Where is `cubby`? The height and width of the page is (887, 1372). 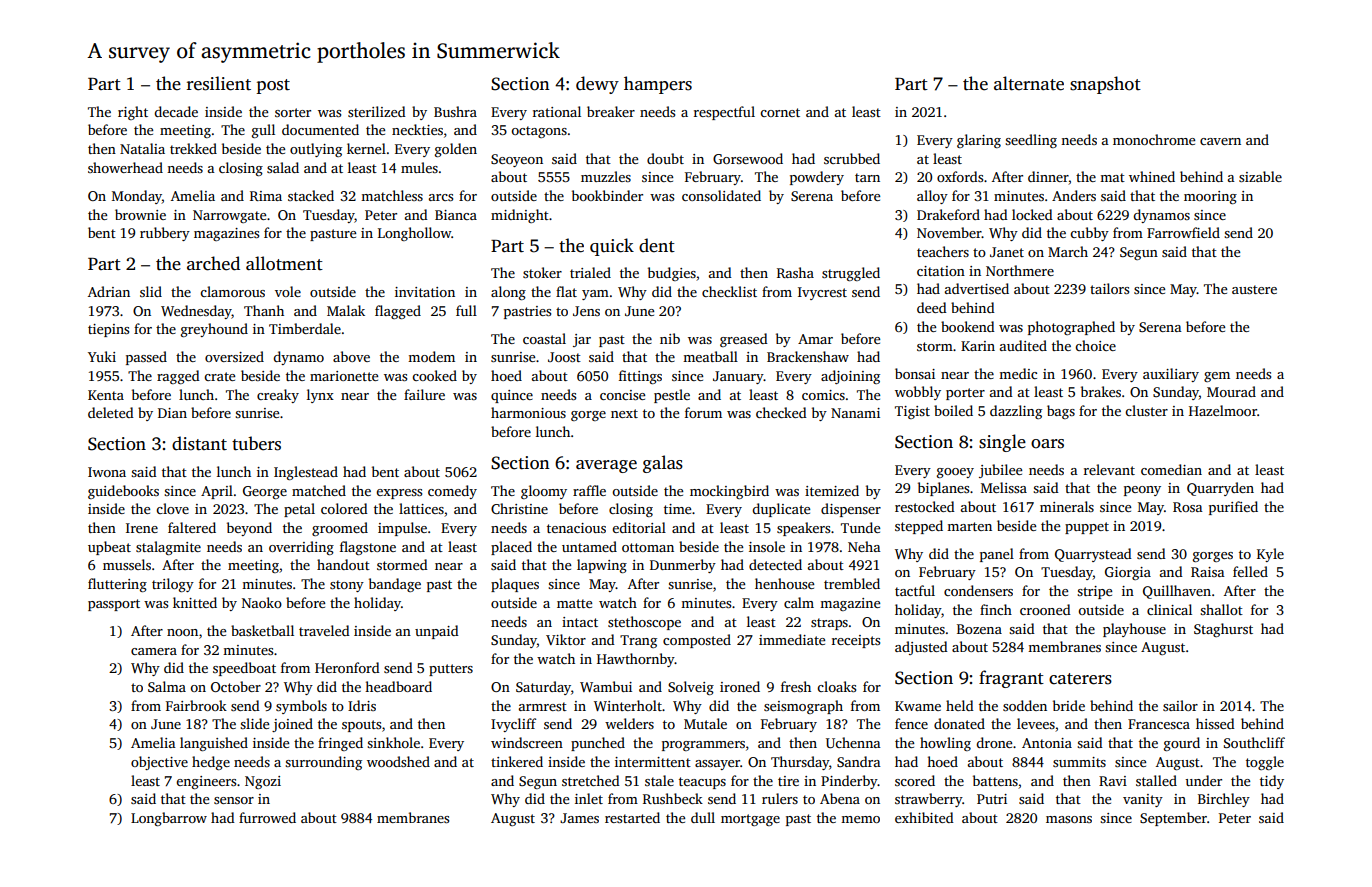
cubby is located at coordinates (1089, 234).
